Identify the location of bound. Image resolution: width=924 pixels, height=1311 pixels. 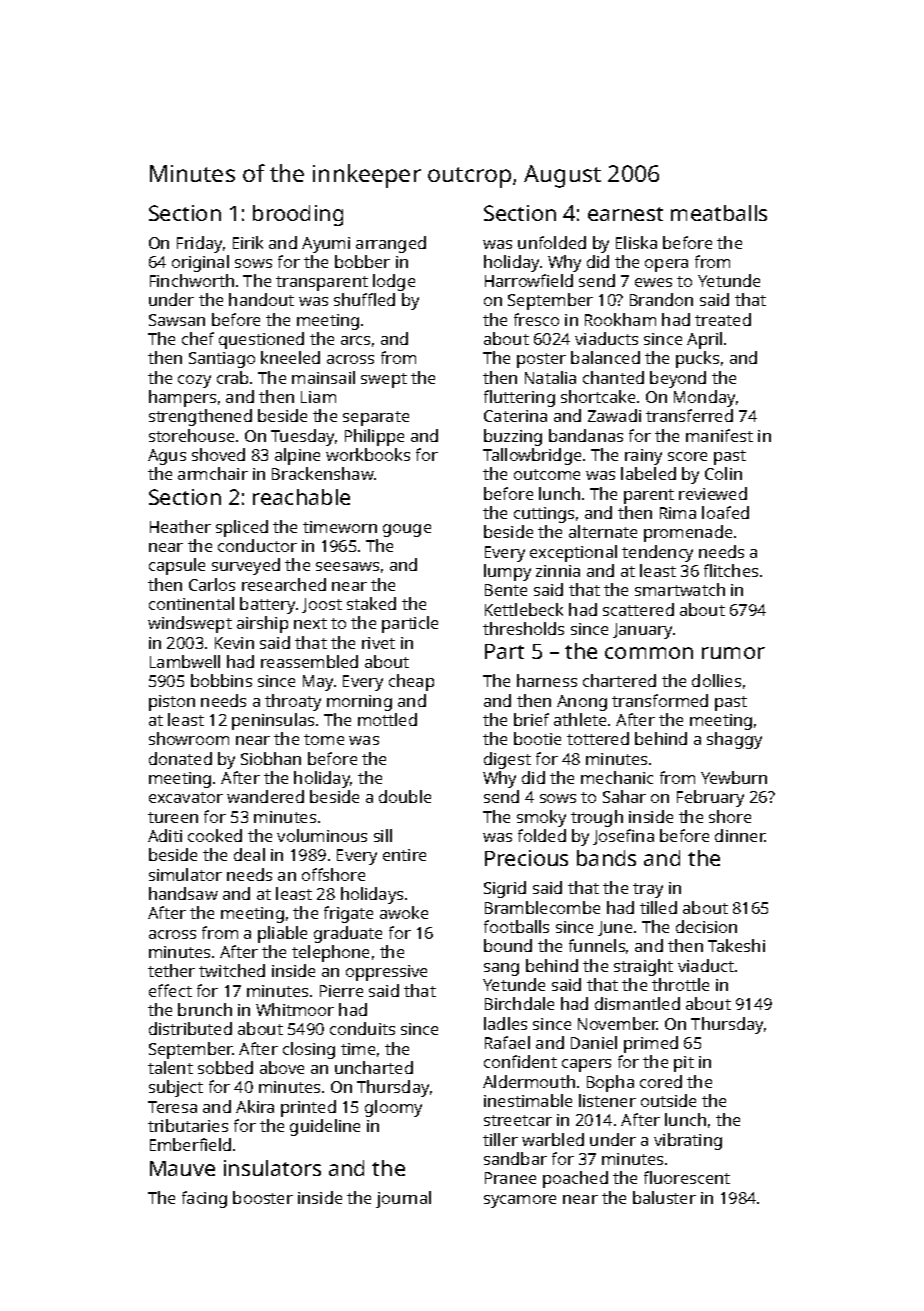
(508, 945).
